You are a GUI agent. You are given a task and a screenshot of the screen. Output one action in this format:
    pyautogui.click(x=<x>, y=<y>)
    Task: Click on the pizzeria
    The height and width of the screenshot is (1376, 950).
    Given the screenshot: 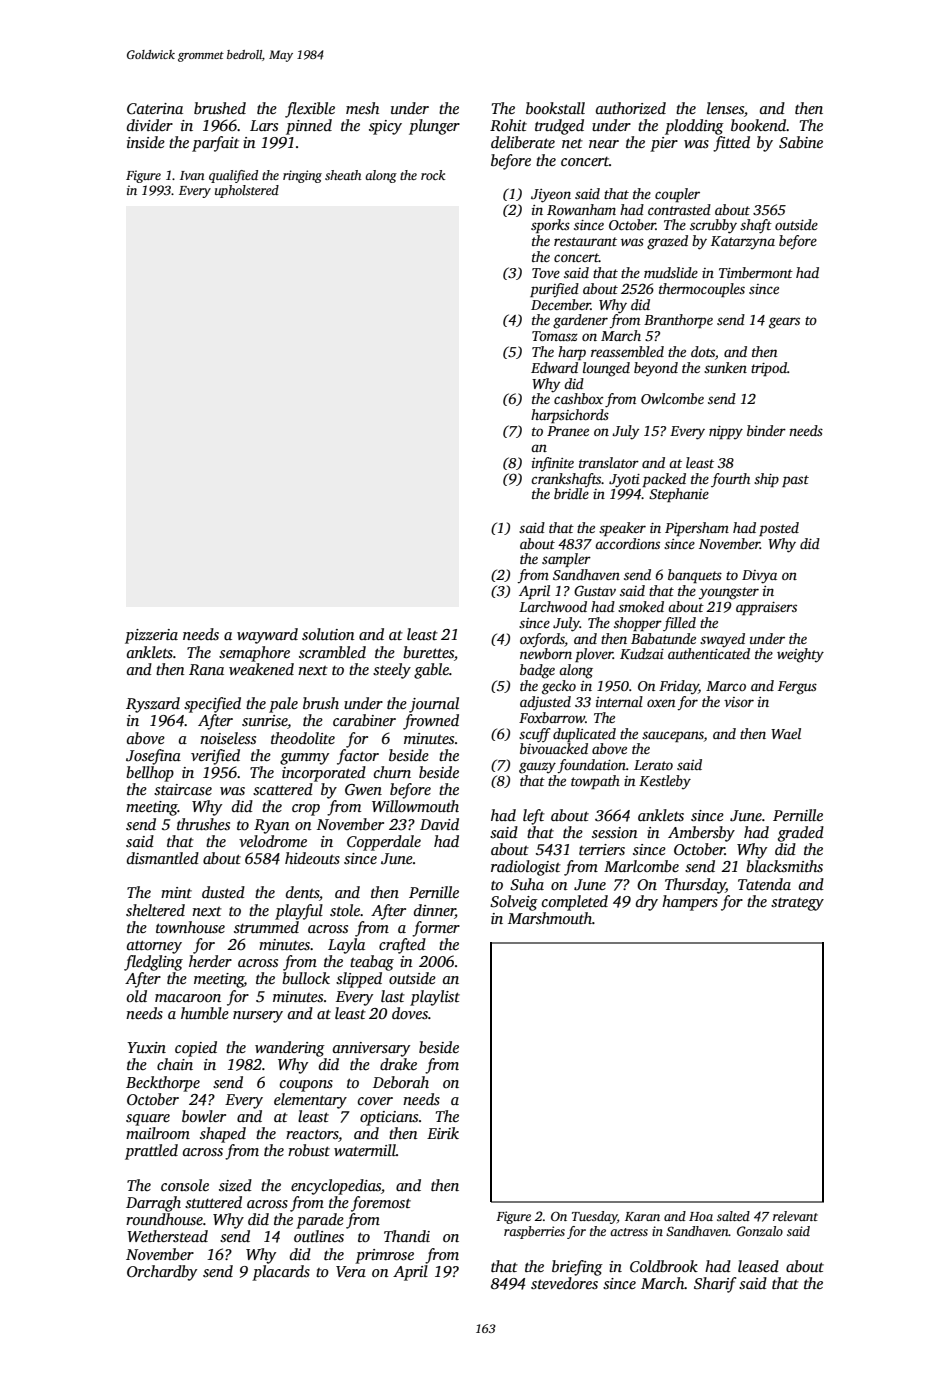 What is the action you would take?
    pyautogui.click(x=151, y=636)
